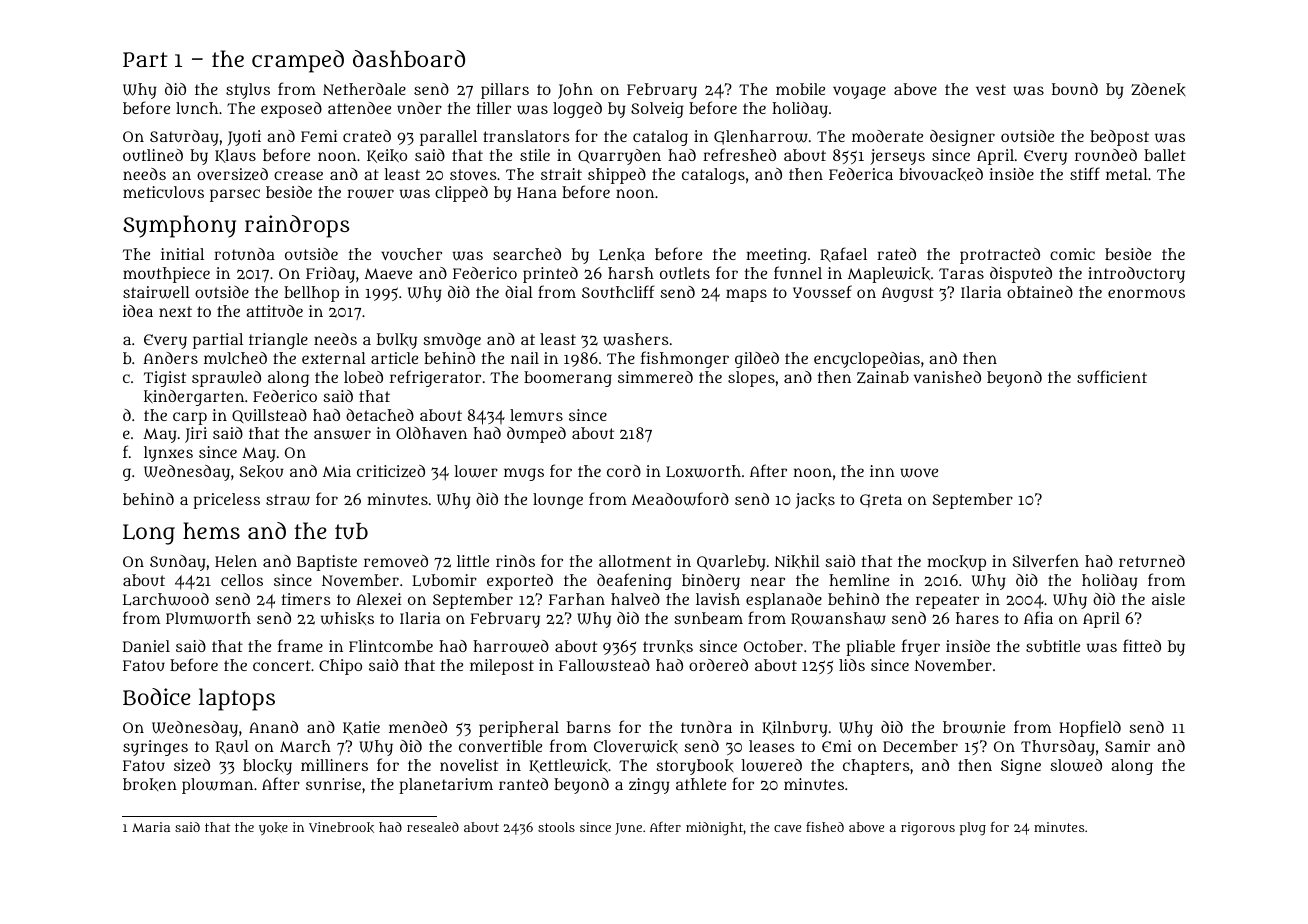 Image resolution: width=1308 pixels, height=924 pixels. I want to click on subtitle, so click(1053, 646).
